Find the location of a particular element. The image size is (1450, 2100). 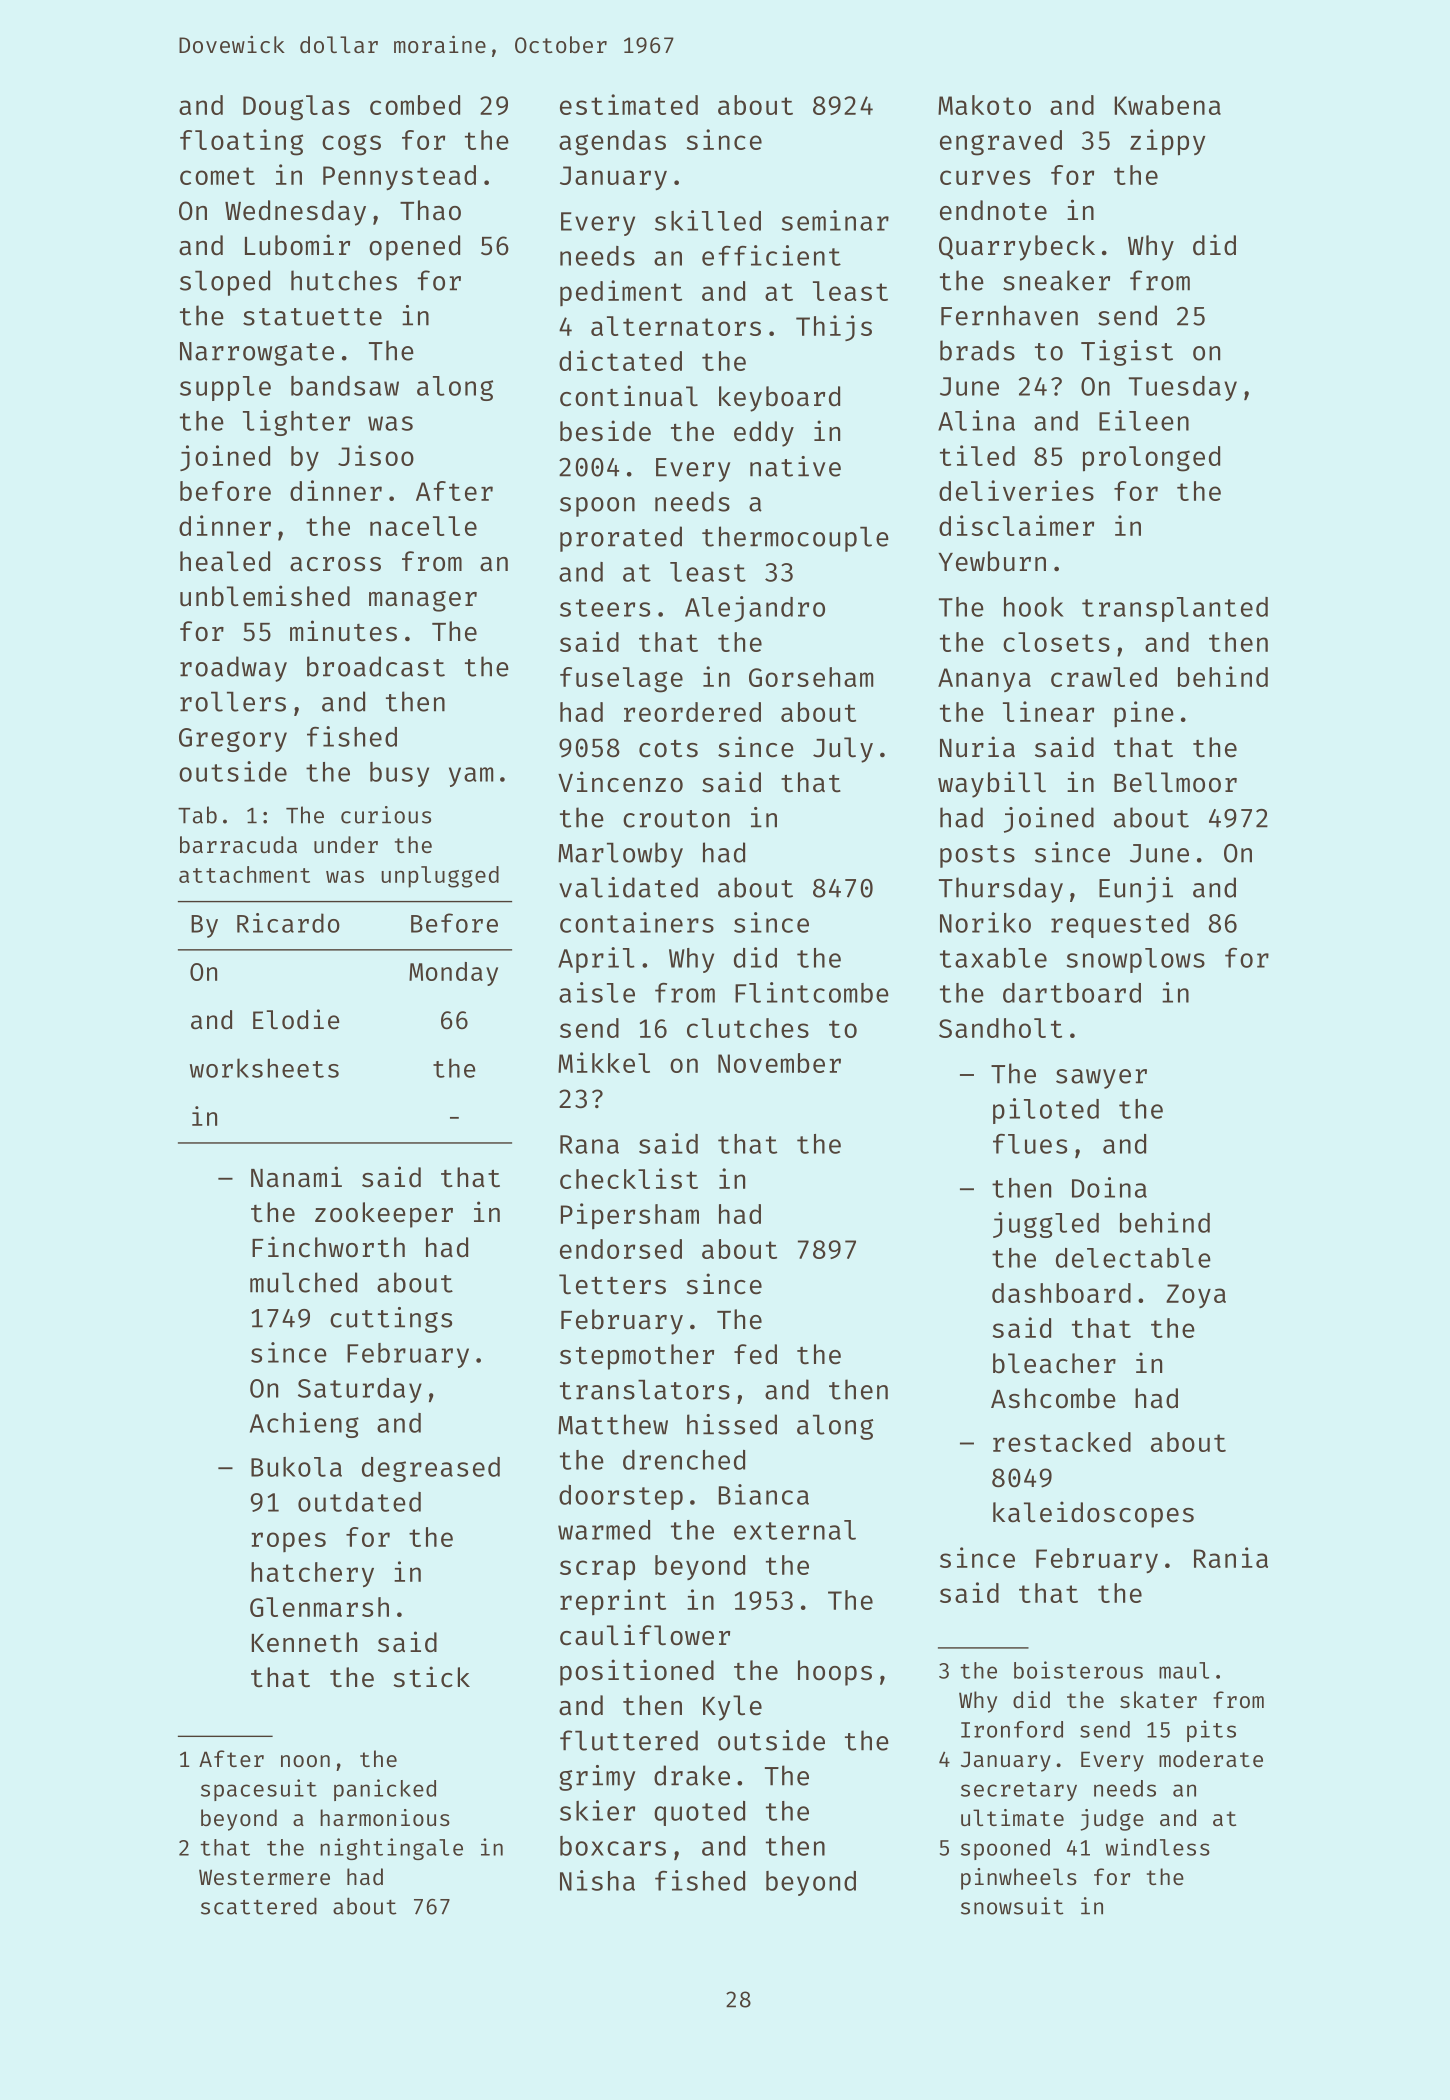

panicked is located at coordinates (385, 1790).
